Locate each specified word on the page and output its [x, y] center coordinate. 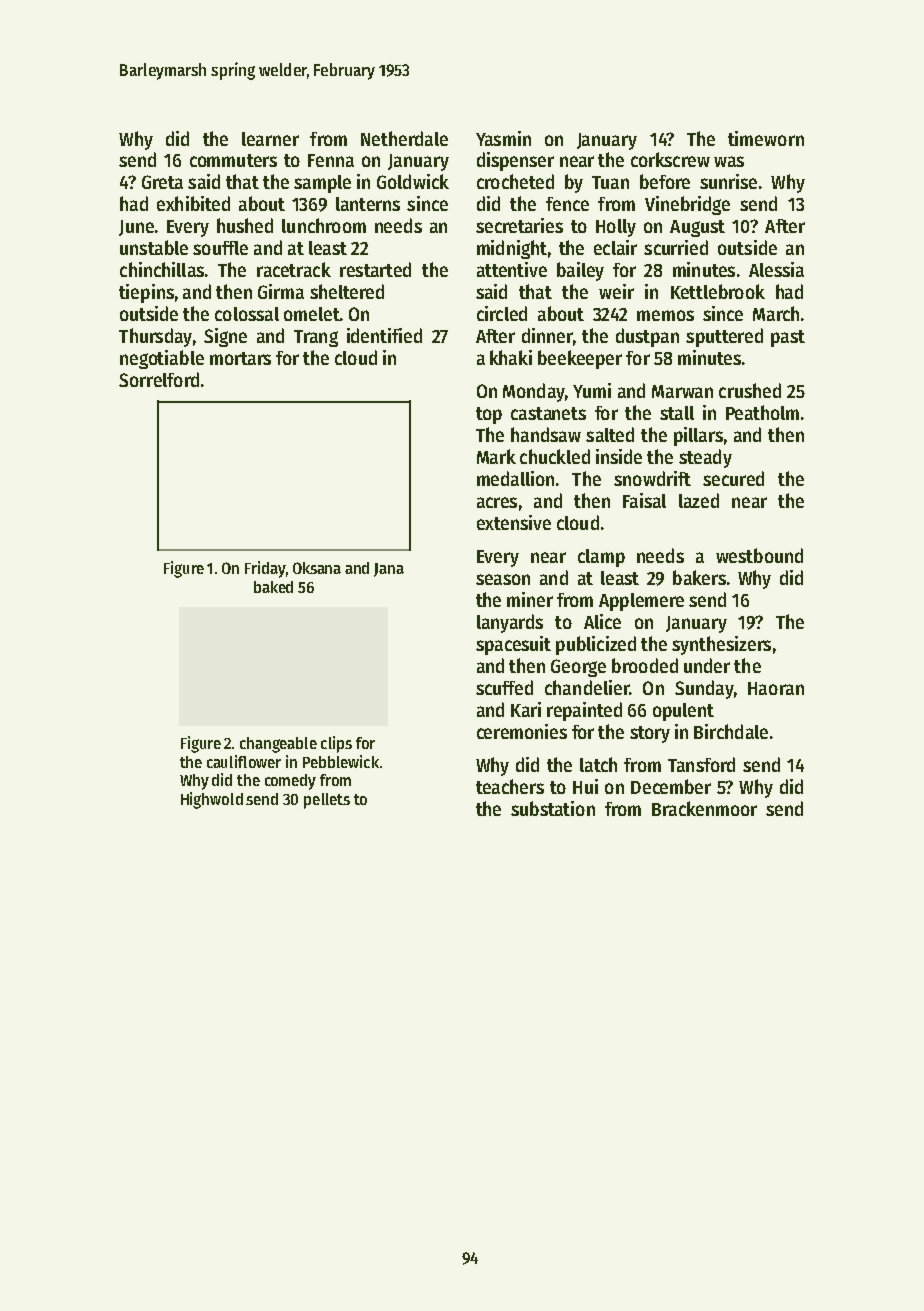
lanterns [368, 204]
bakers [699, 577]
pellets [327, 801]
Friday [265, 569]
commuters [233, 160]
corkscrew [670, 159]
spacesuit [513, 645]
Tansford [701, 764]
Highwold [212, 800]
